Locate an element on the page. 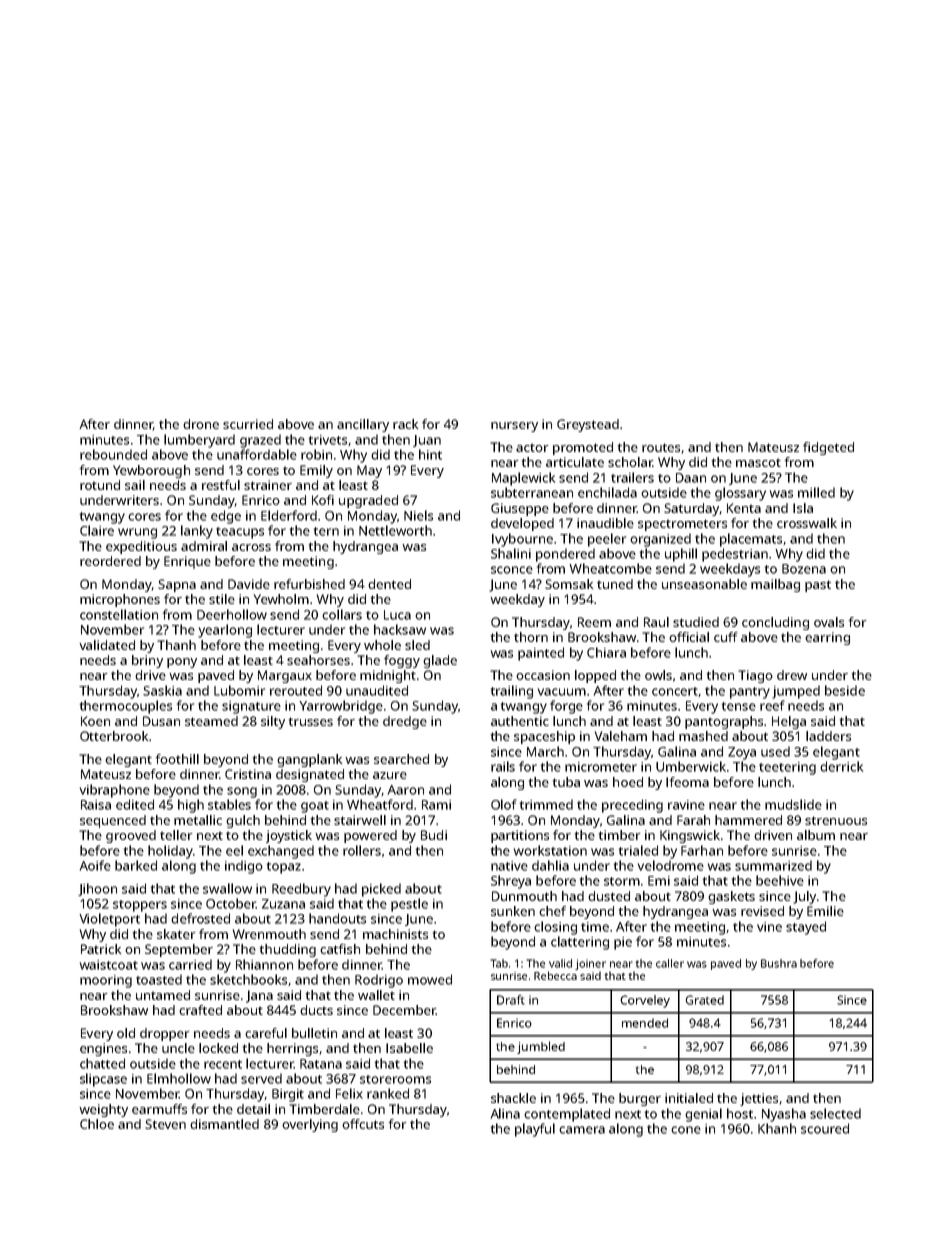 This image has height=1233, width=952. unaudited is located at coordinates (377, 690).
